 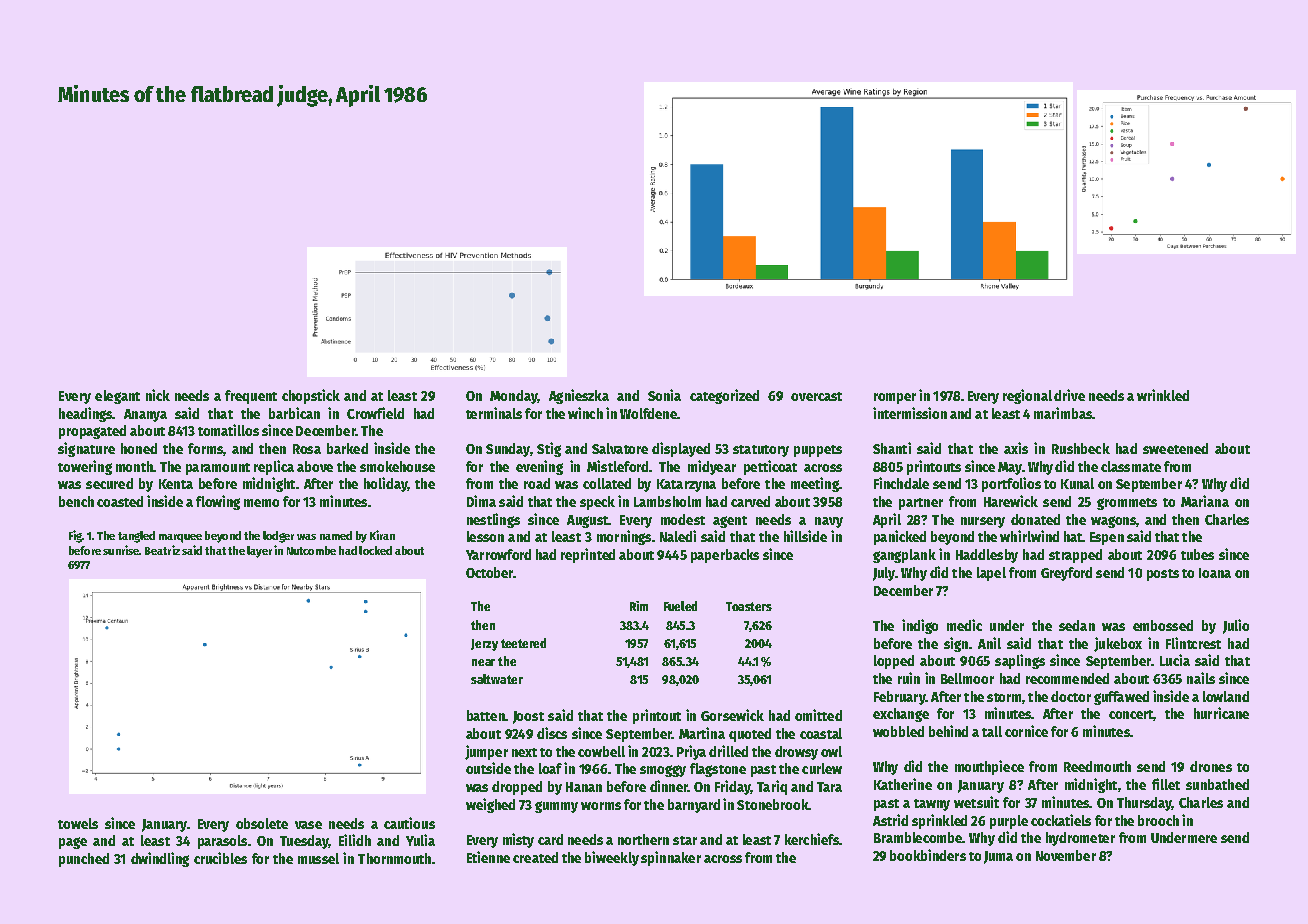 I want to click on saltwater, so click(x=497, y=679).
